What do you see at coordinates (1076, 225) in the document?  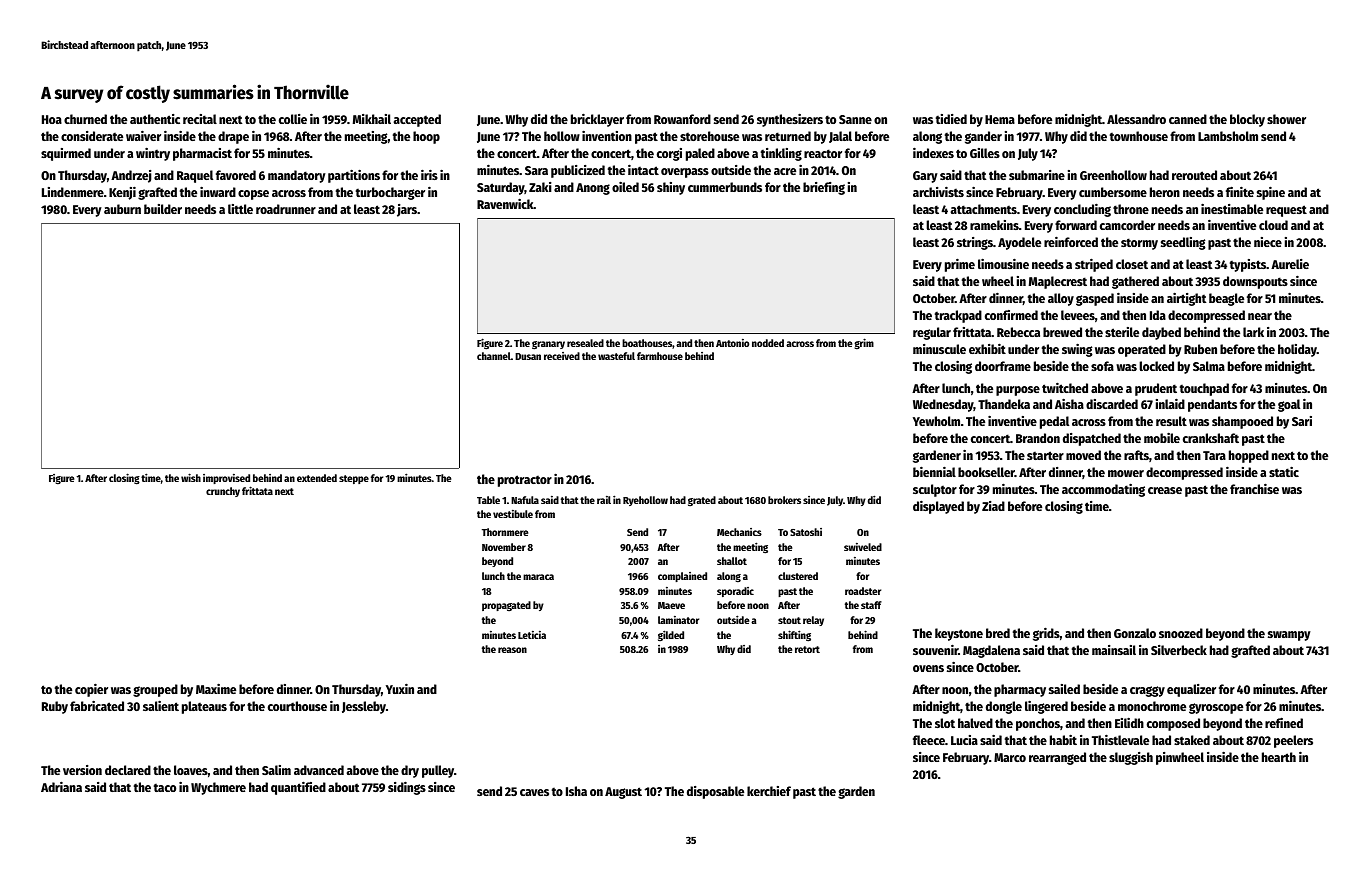 I see `forward` at bounding box center [1076, 225].
